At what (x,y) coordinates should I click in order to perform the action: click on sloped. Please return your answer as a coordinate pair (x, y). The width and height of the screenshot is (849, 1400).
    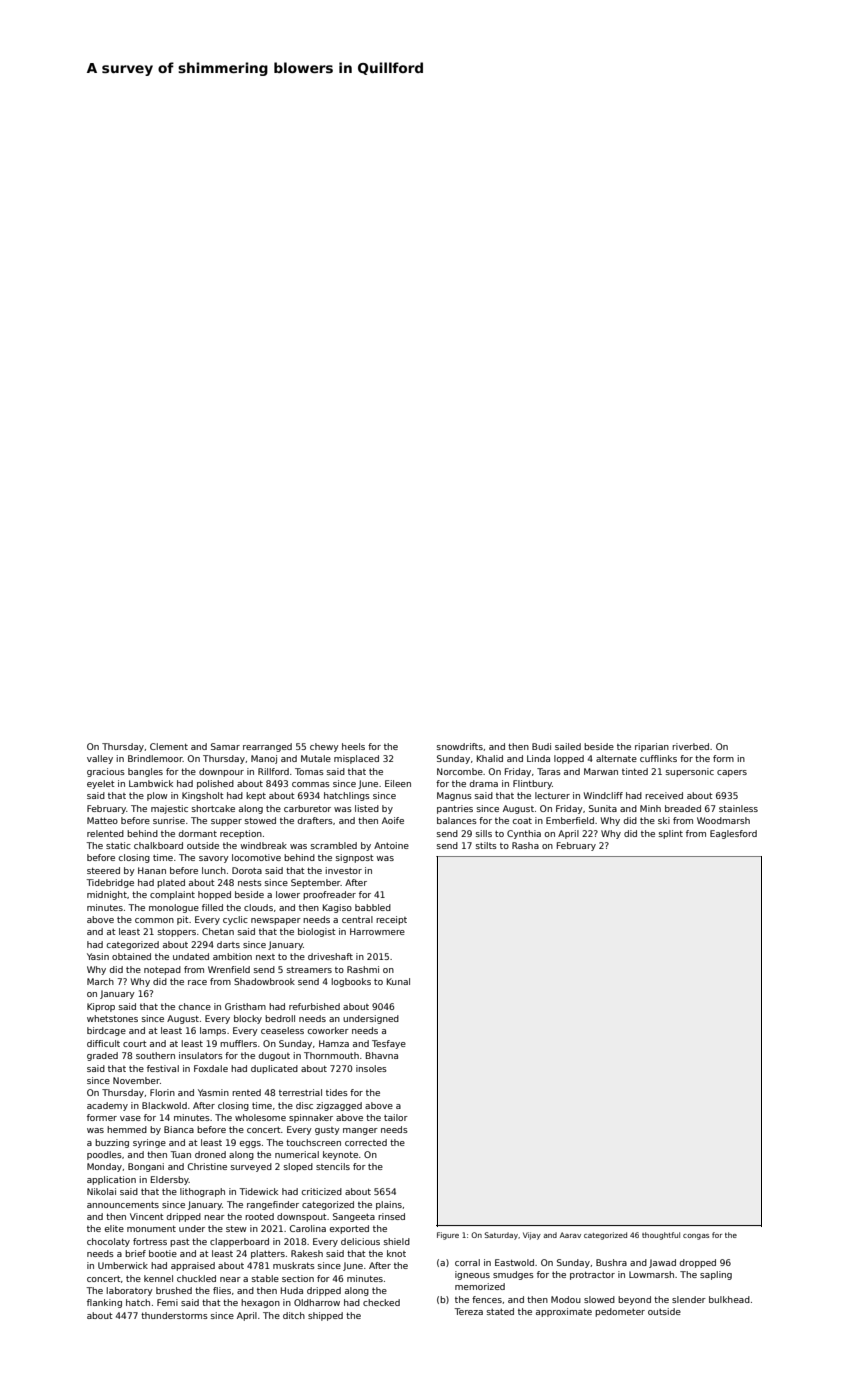
    Looking at the image, I should click on (298, 1167).
